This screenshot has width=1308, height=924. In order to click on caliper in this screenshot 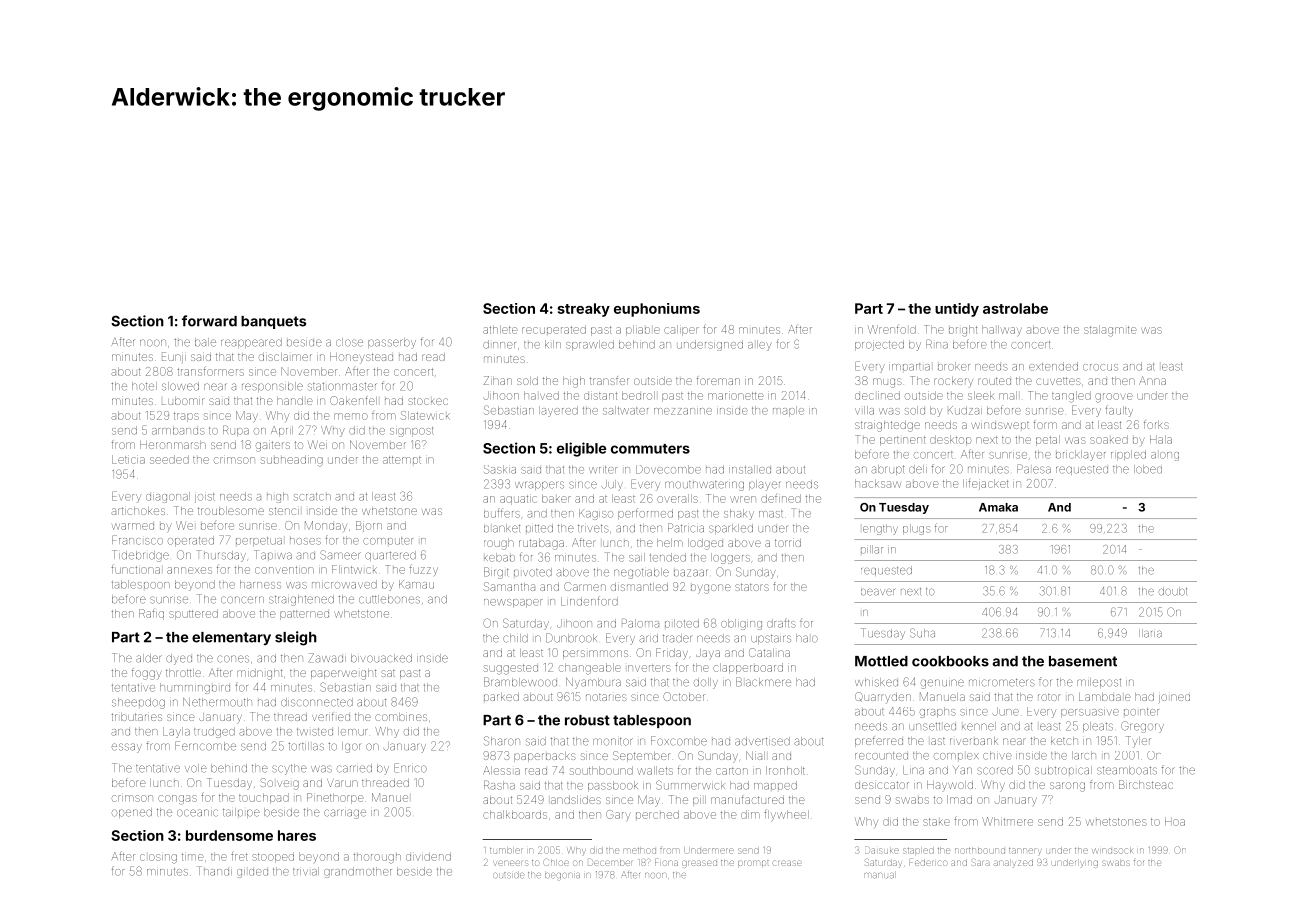, I will do `click(681, 330)`.
